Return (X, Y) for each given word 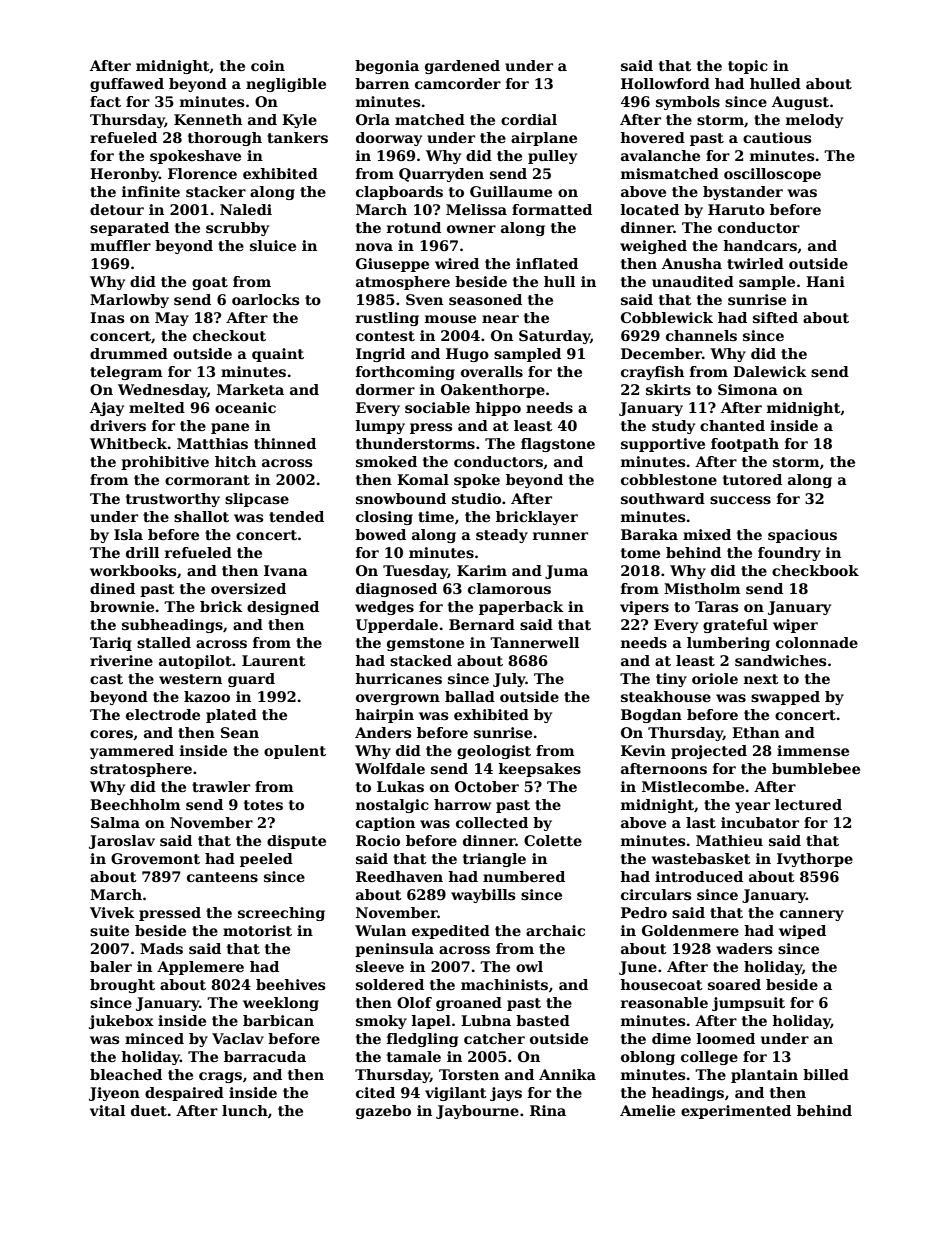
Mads (161, 948)
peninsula (394, 950)
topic (748, 67)
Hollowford (665, 83)
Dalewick (770, 371)
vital (107, 1110)
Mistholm (702, 588)
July (509, 680)
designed (283, 608)
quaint (278, 355)
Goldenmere (690, 930)
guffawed (127, 85)
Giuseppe (392, 265)
